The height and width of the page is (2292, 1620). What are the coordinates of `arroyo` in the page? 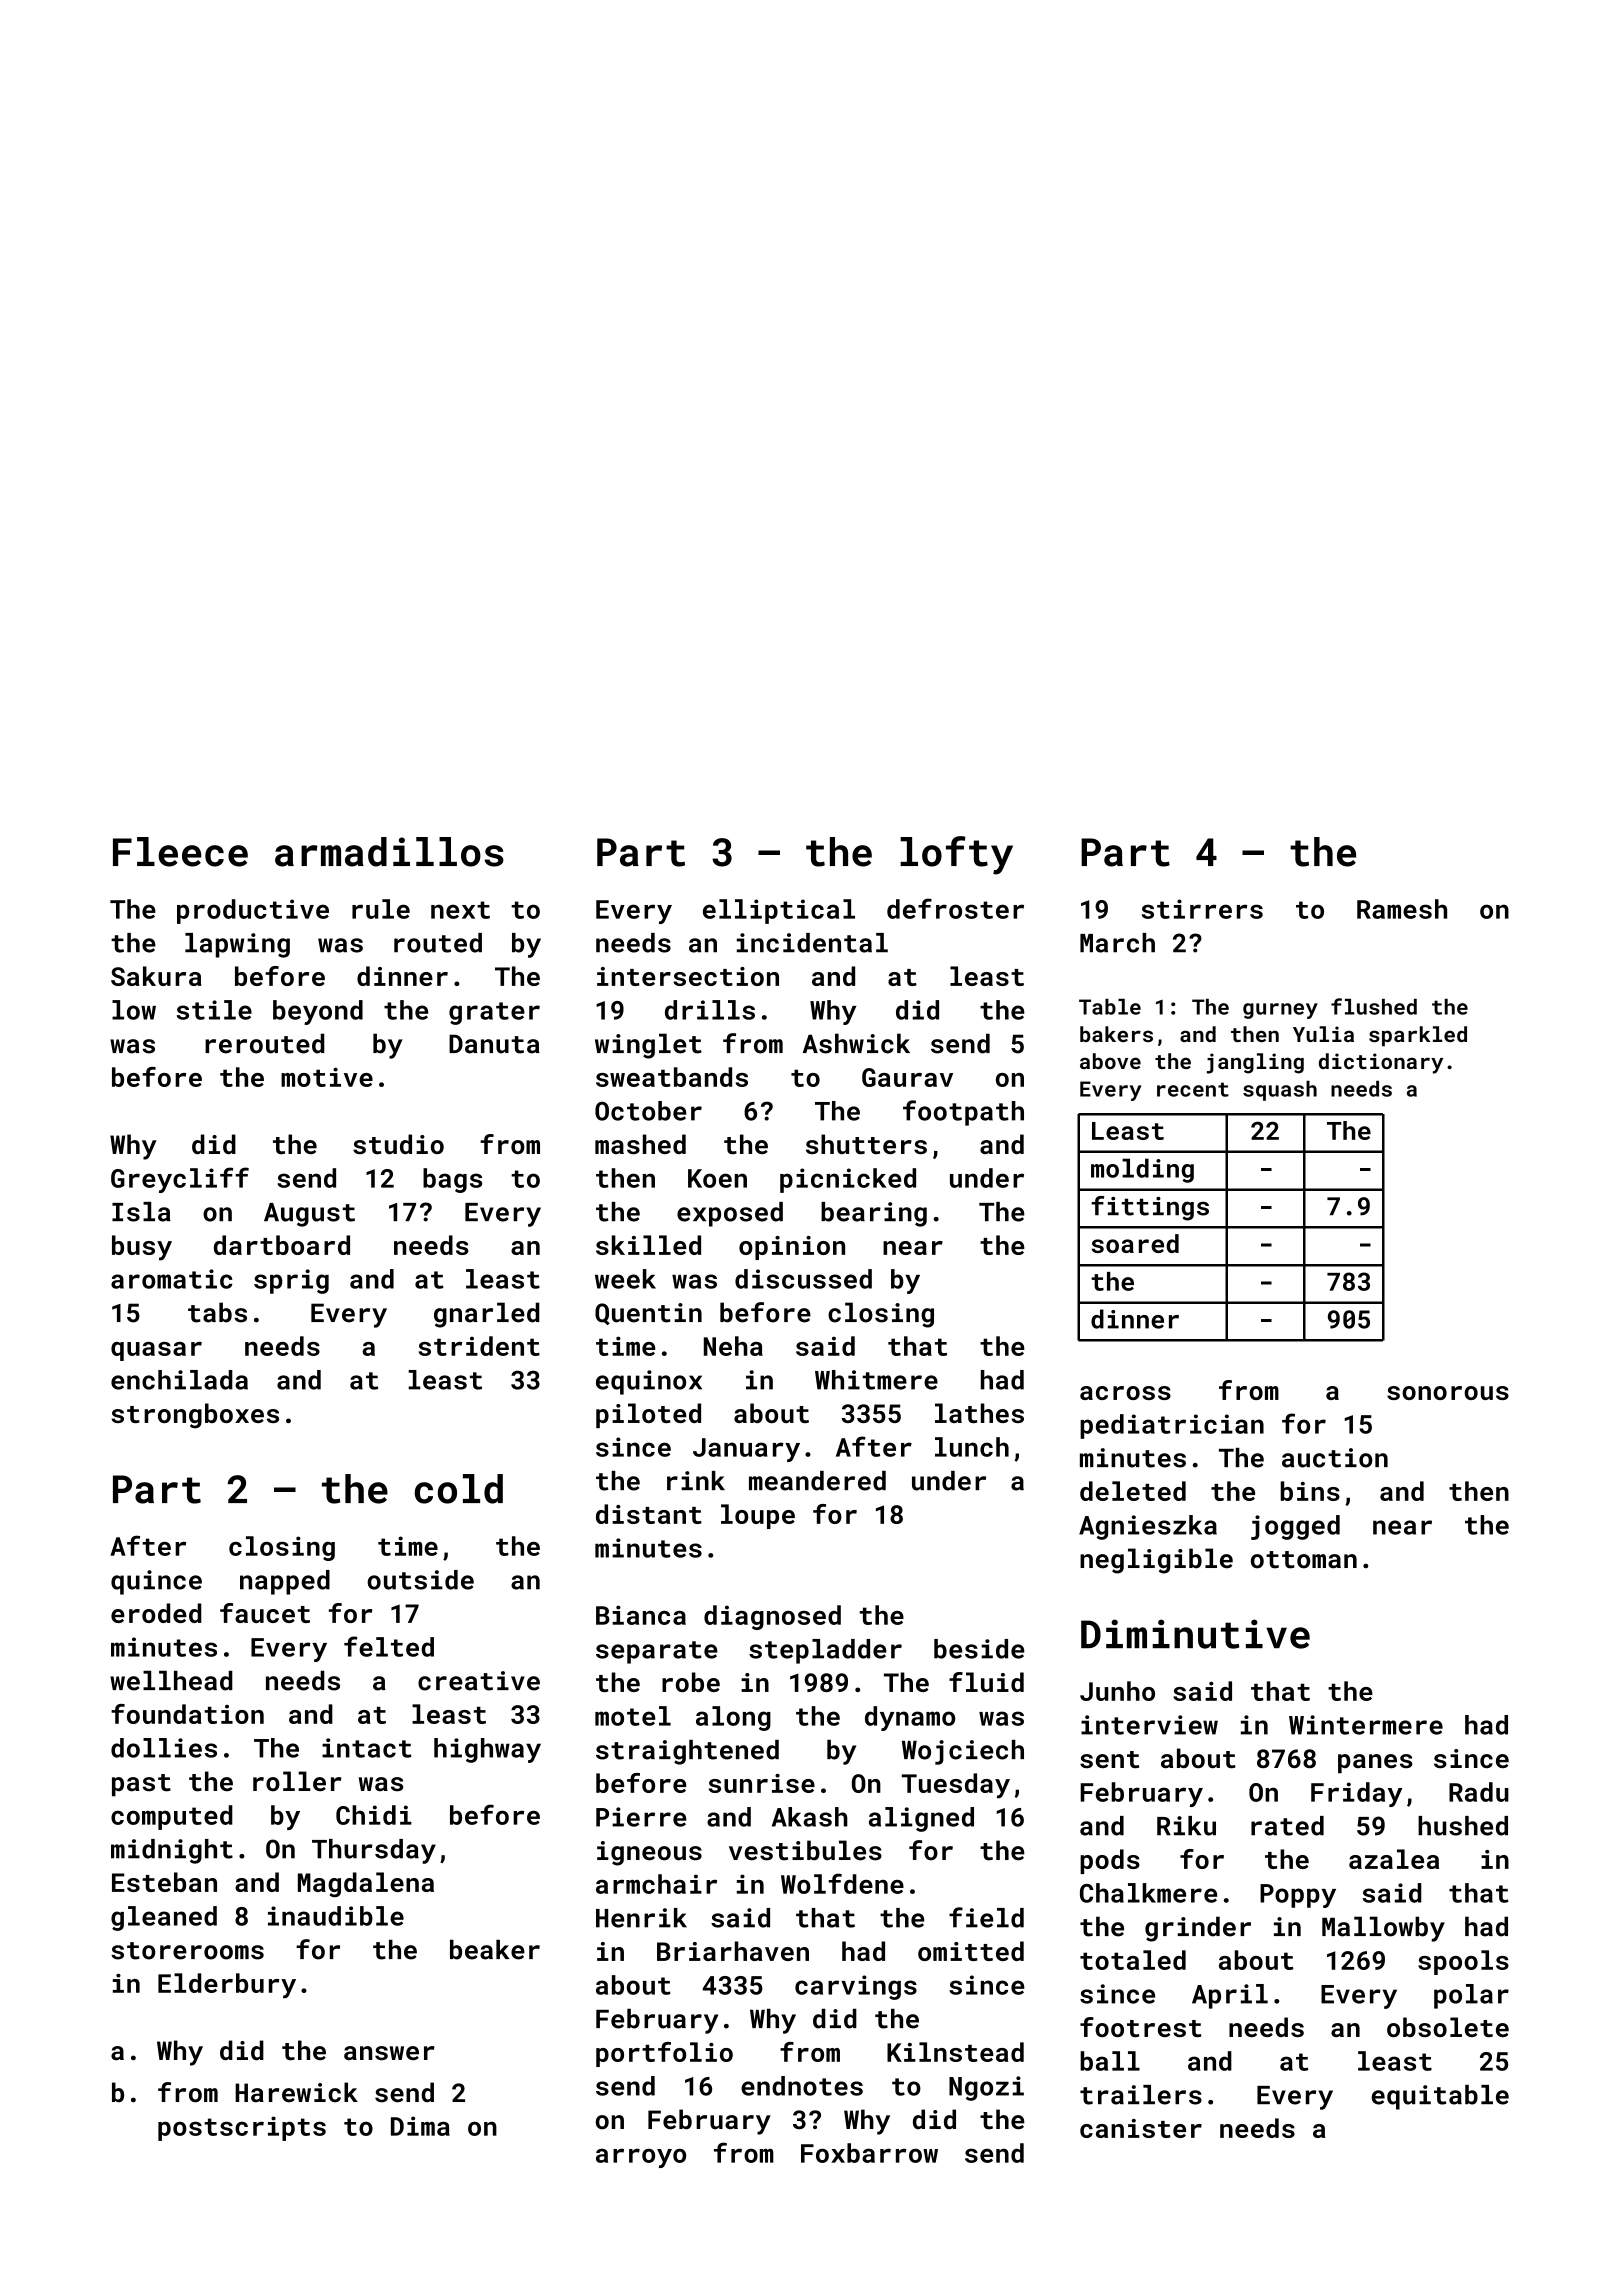 It's located at (641, 2158).
